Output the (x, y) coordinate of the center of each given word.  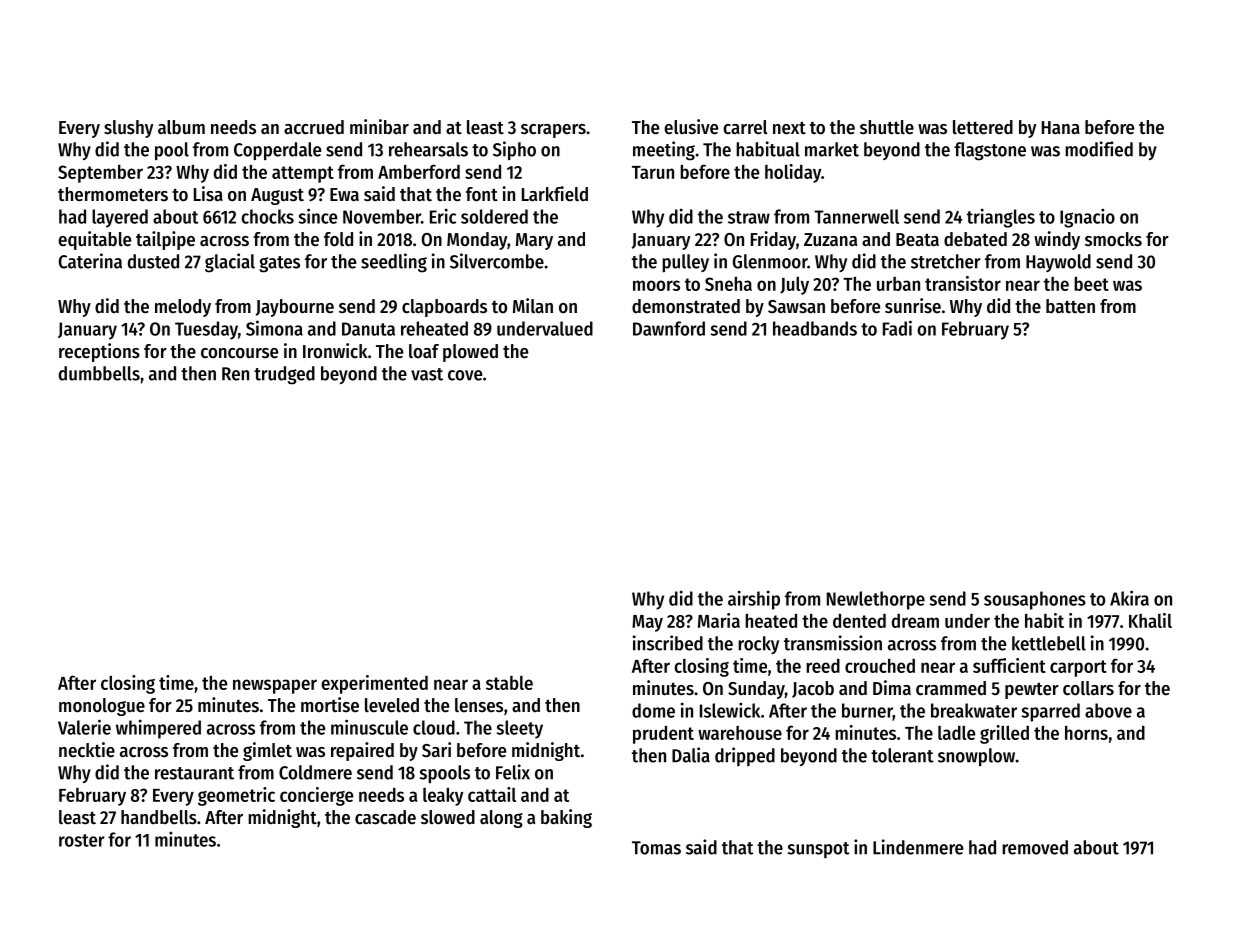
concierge (316, 796)
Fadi (897, 328)
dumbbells (99, 373)
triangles (1001, 218)
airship (754, 600)
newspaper (275, 686)
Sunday (756, 690)
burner (867, 711)
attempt (303, 174)
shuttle (887, 127)
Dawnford (669, 328)
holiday (793, 173)
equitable (94, 240)
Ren (235, 374)
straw (749, 217)
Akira (1129, 598)
